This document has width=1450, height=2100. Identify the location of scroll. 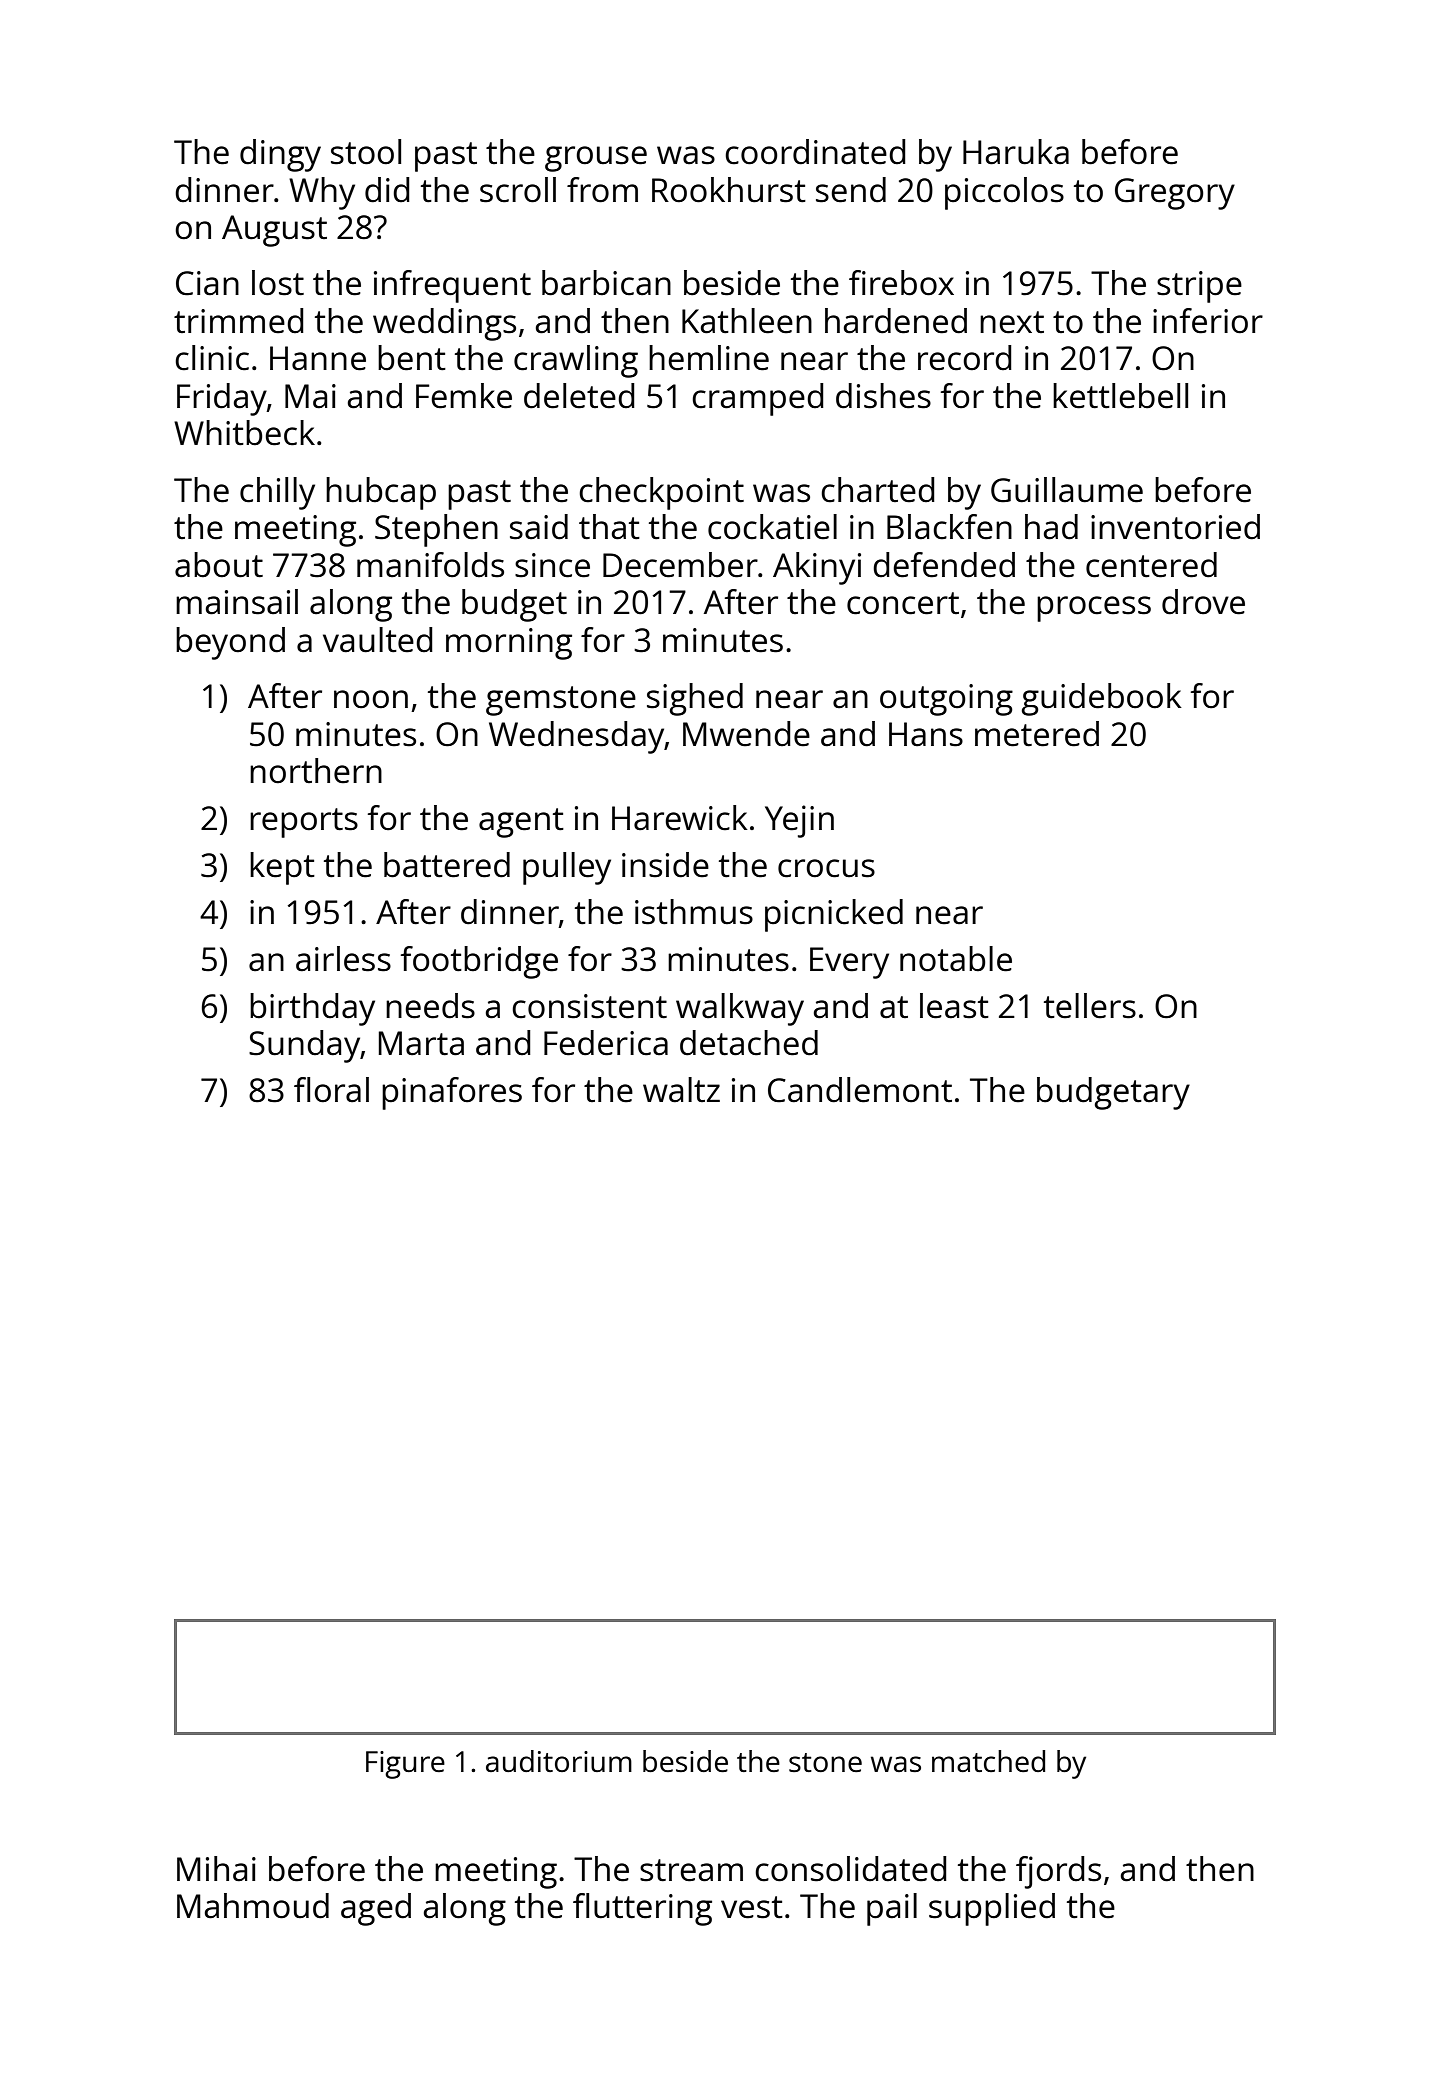
(518, 190).
